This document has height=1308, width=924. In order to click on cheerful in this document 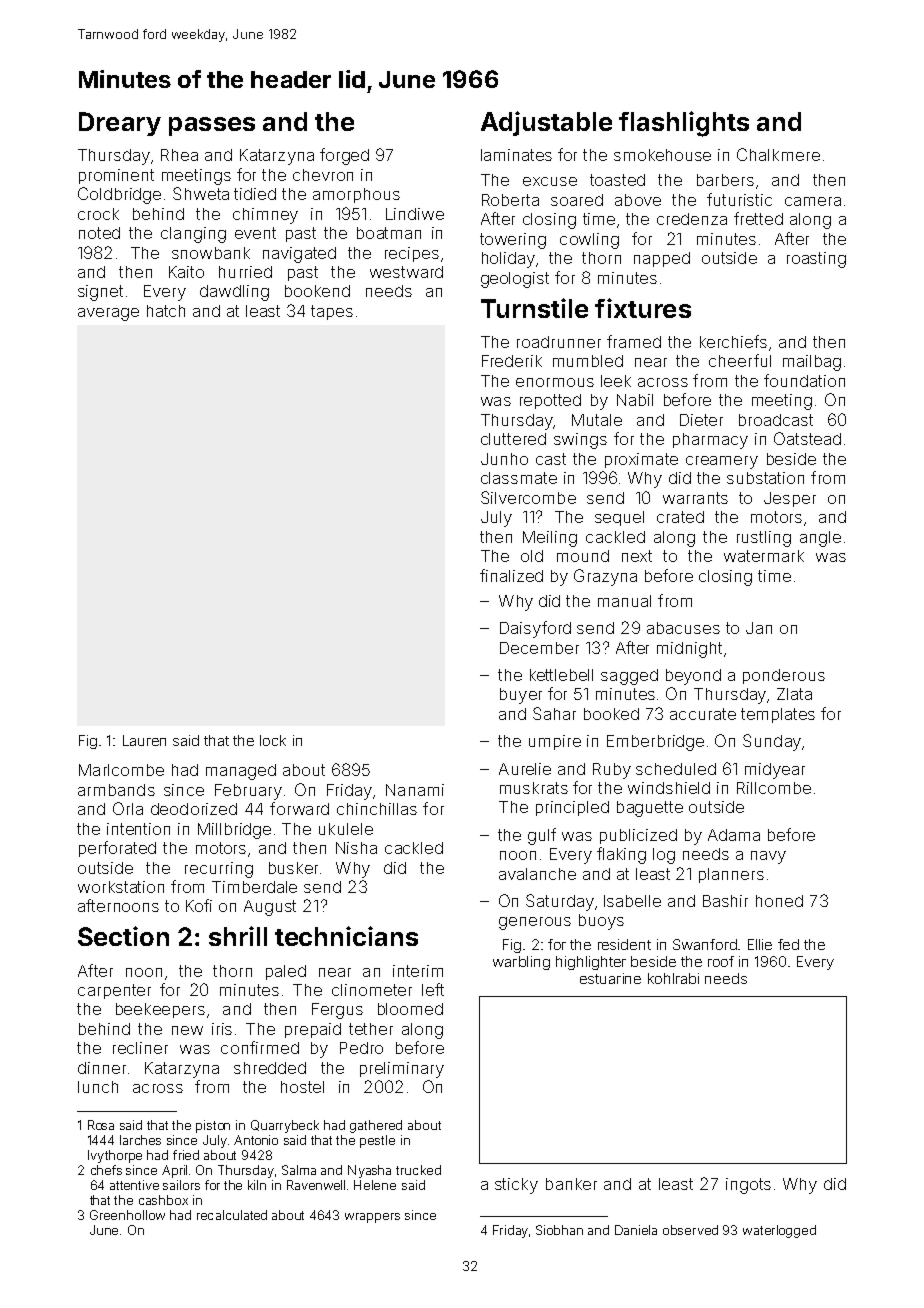, I will do `click(740, 360)`.
